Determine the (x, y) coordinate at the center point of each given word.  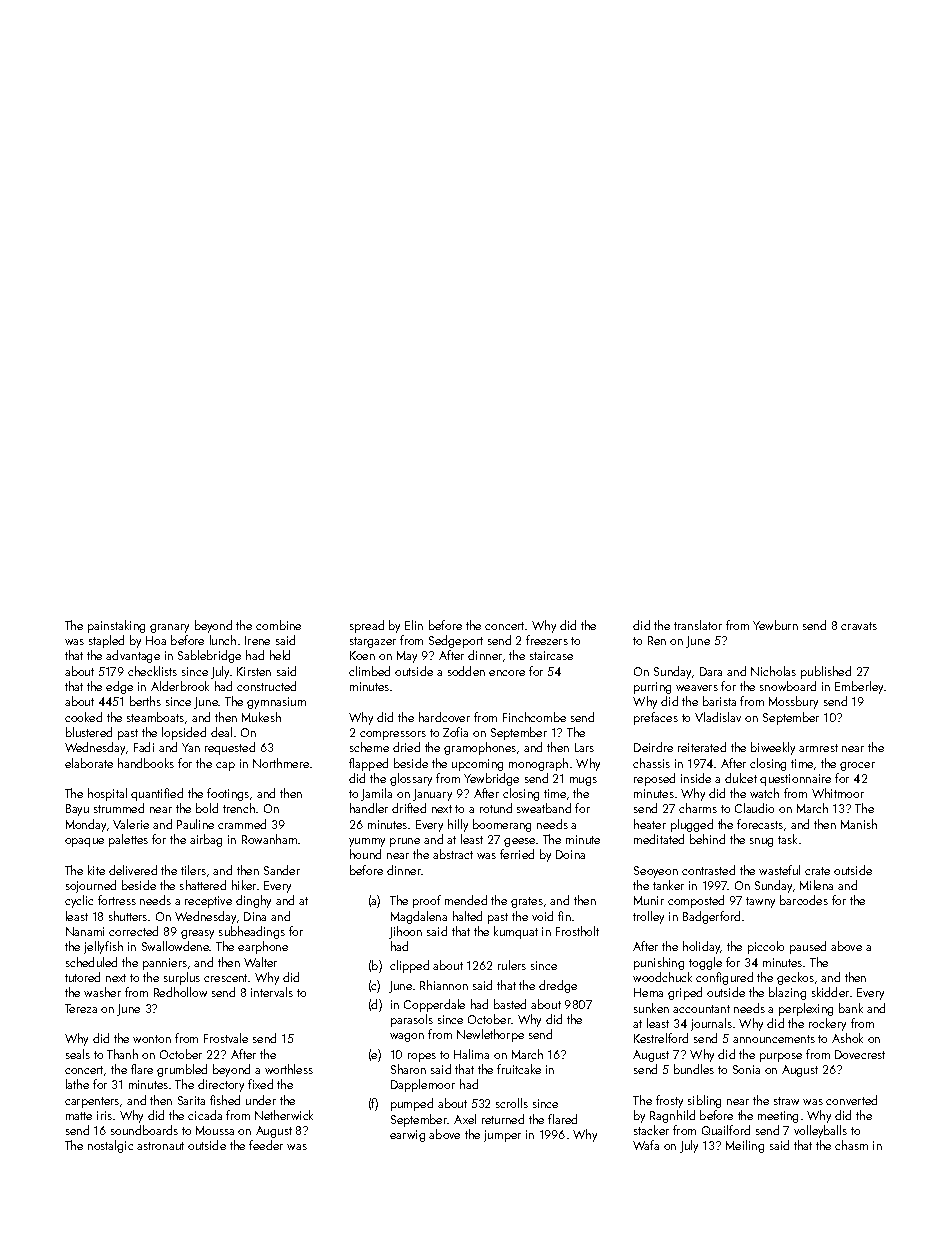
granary (169, 628)
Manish (859, 824)
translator (698, 625)
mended (466, 900)
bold (207, 808)
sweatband (544, 808)
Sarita (191, 1100)
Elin (414, 625)
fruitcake (519, 1069)
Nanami (85, 931)
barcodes (804, 900)
